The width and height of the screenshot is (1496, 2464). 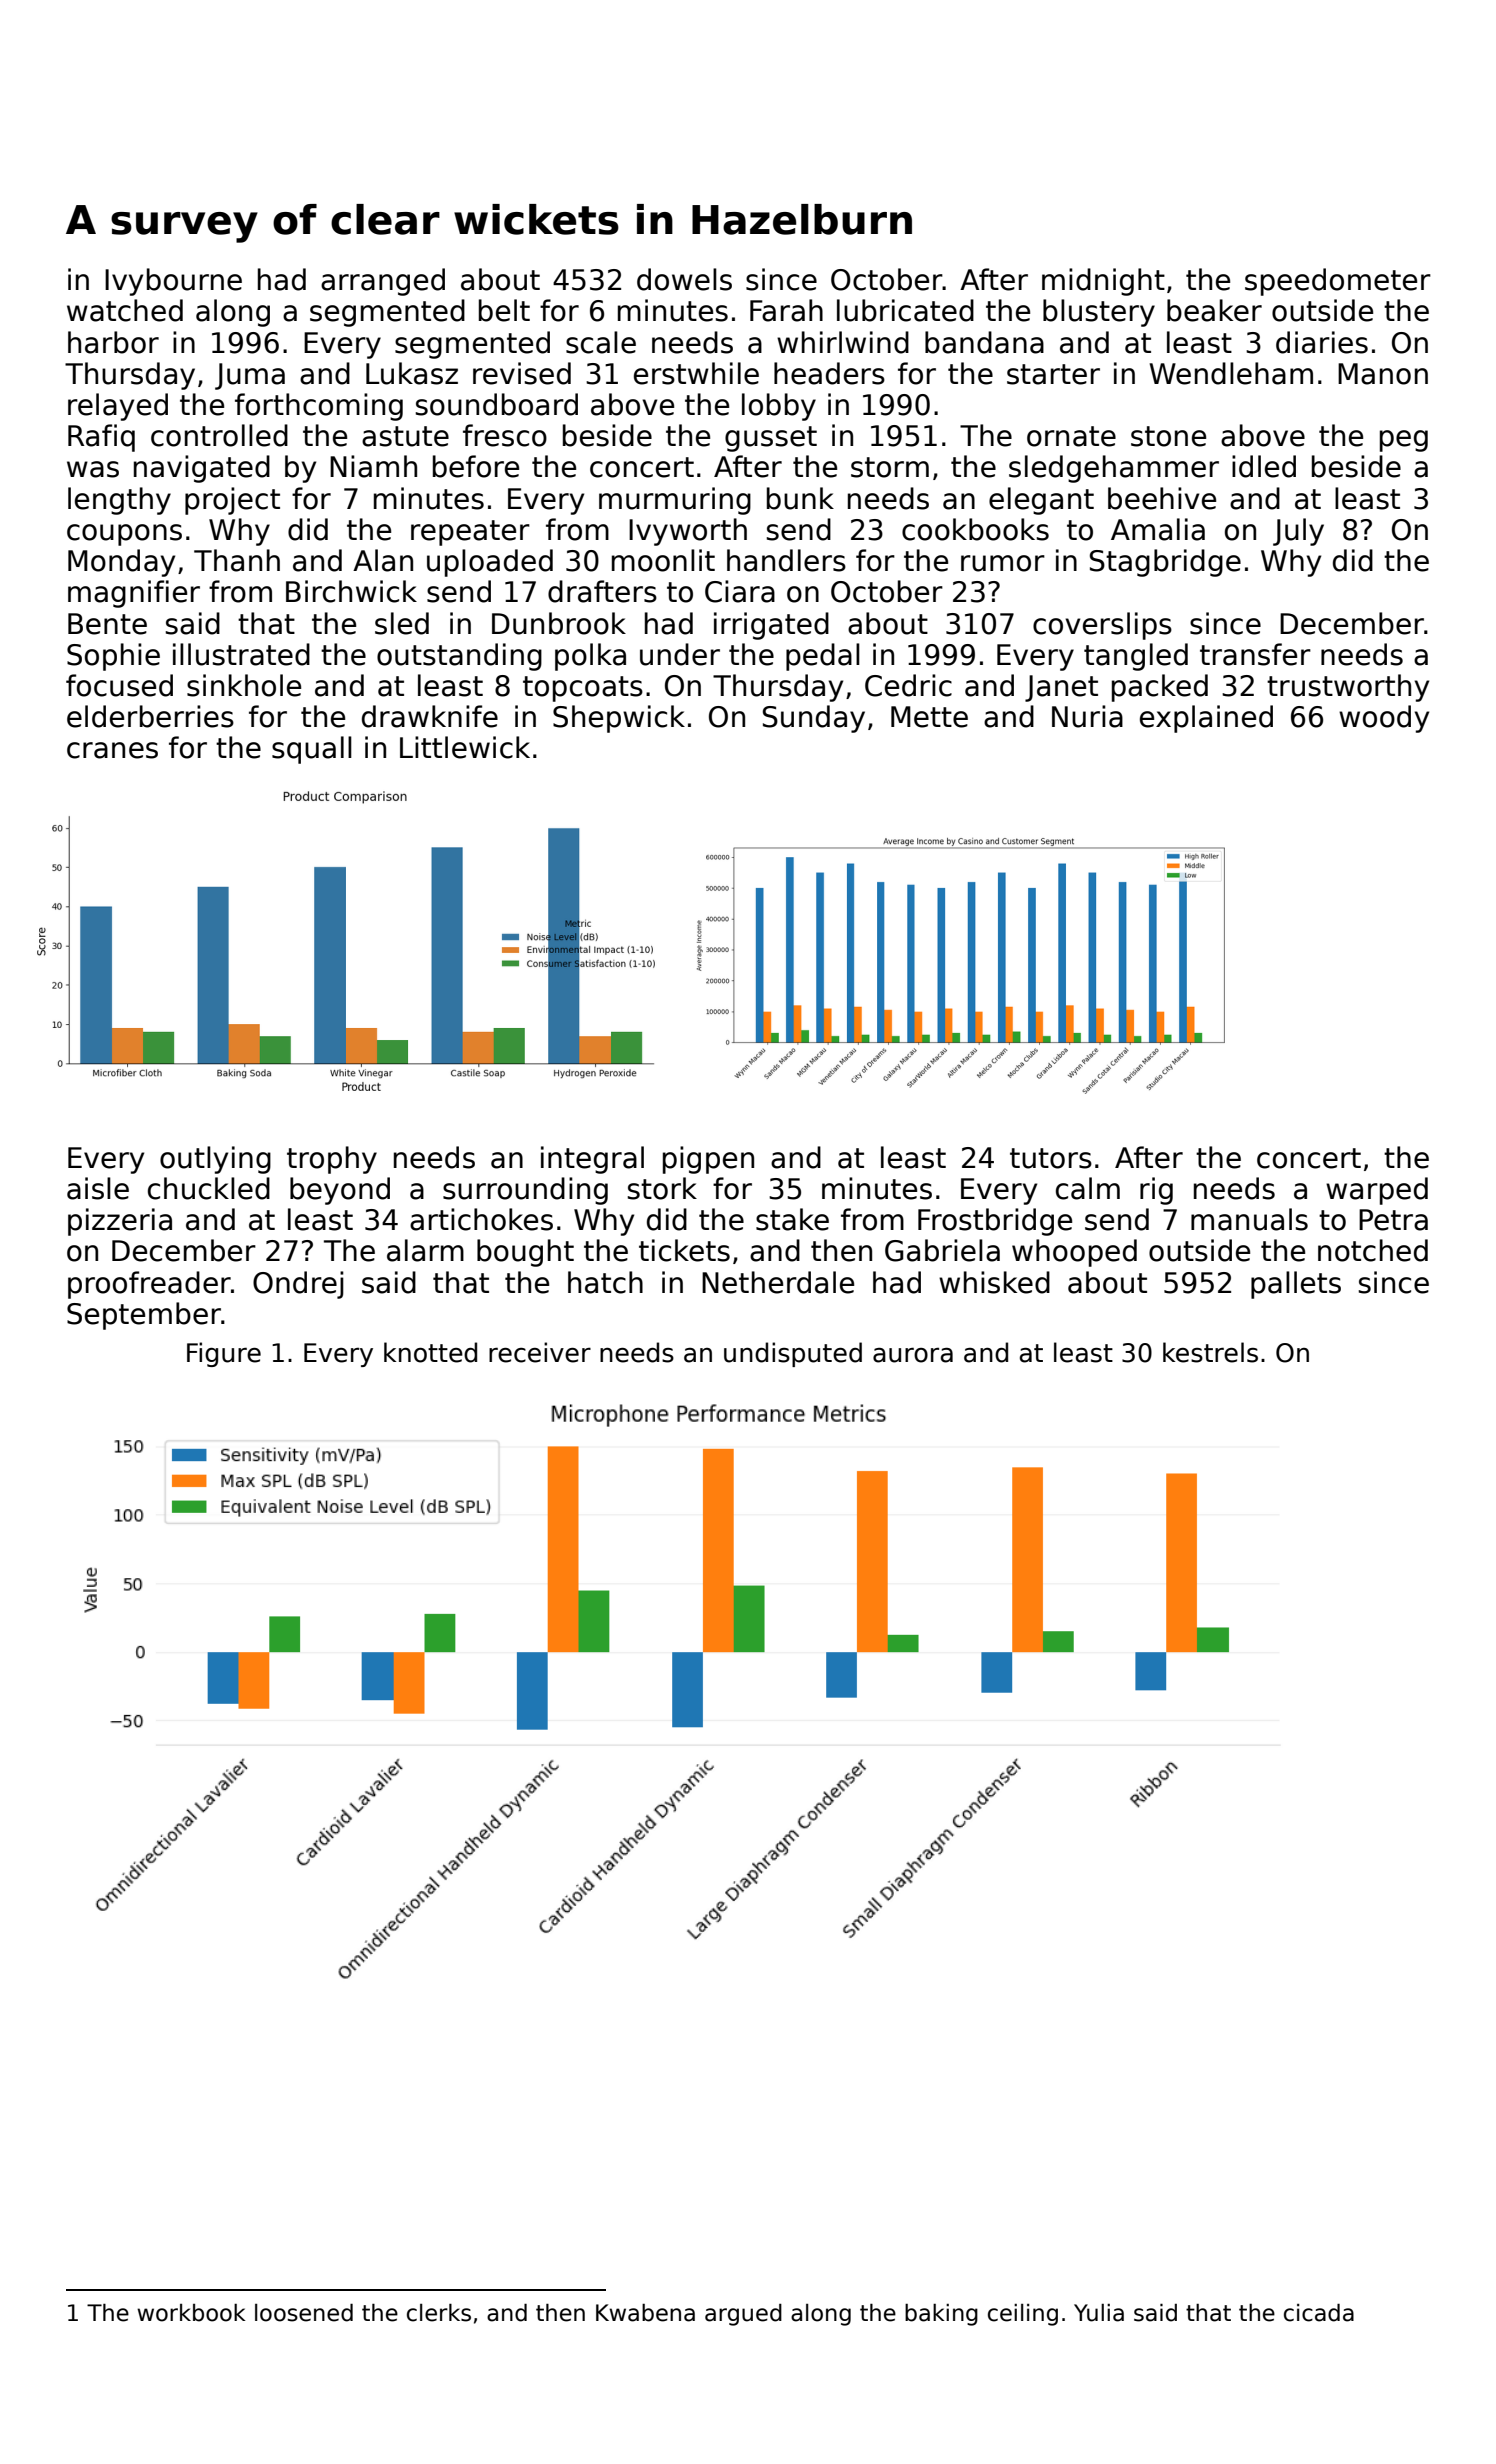 What do you see at coordinates (743, 2315) in the screenshot?
I see `argued` at bounding box center [743, 2315].
